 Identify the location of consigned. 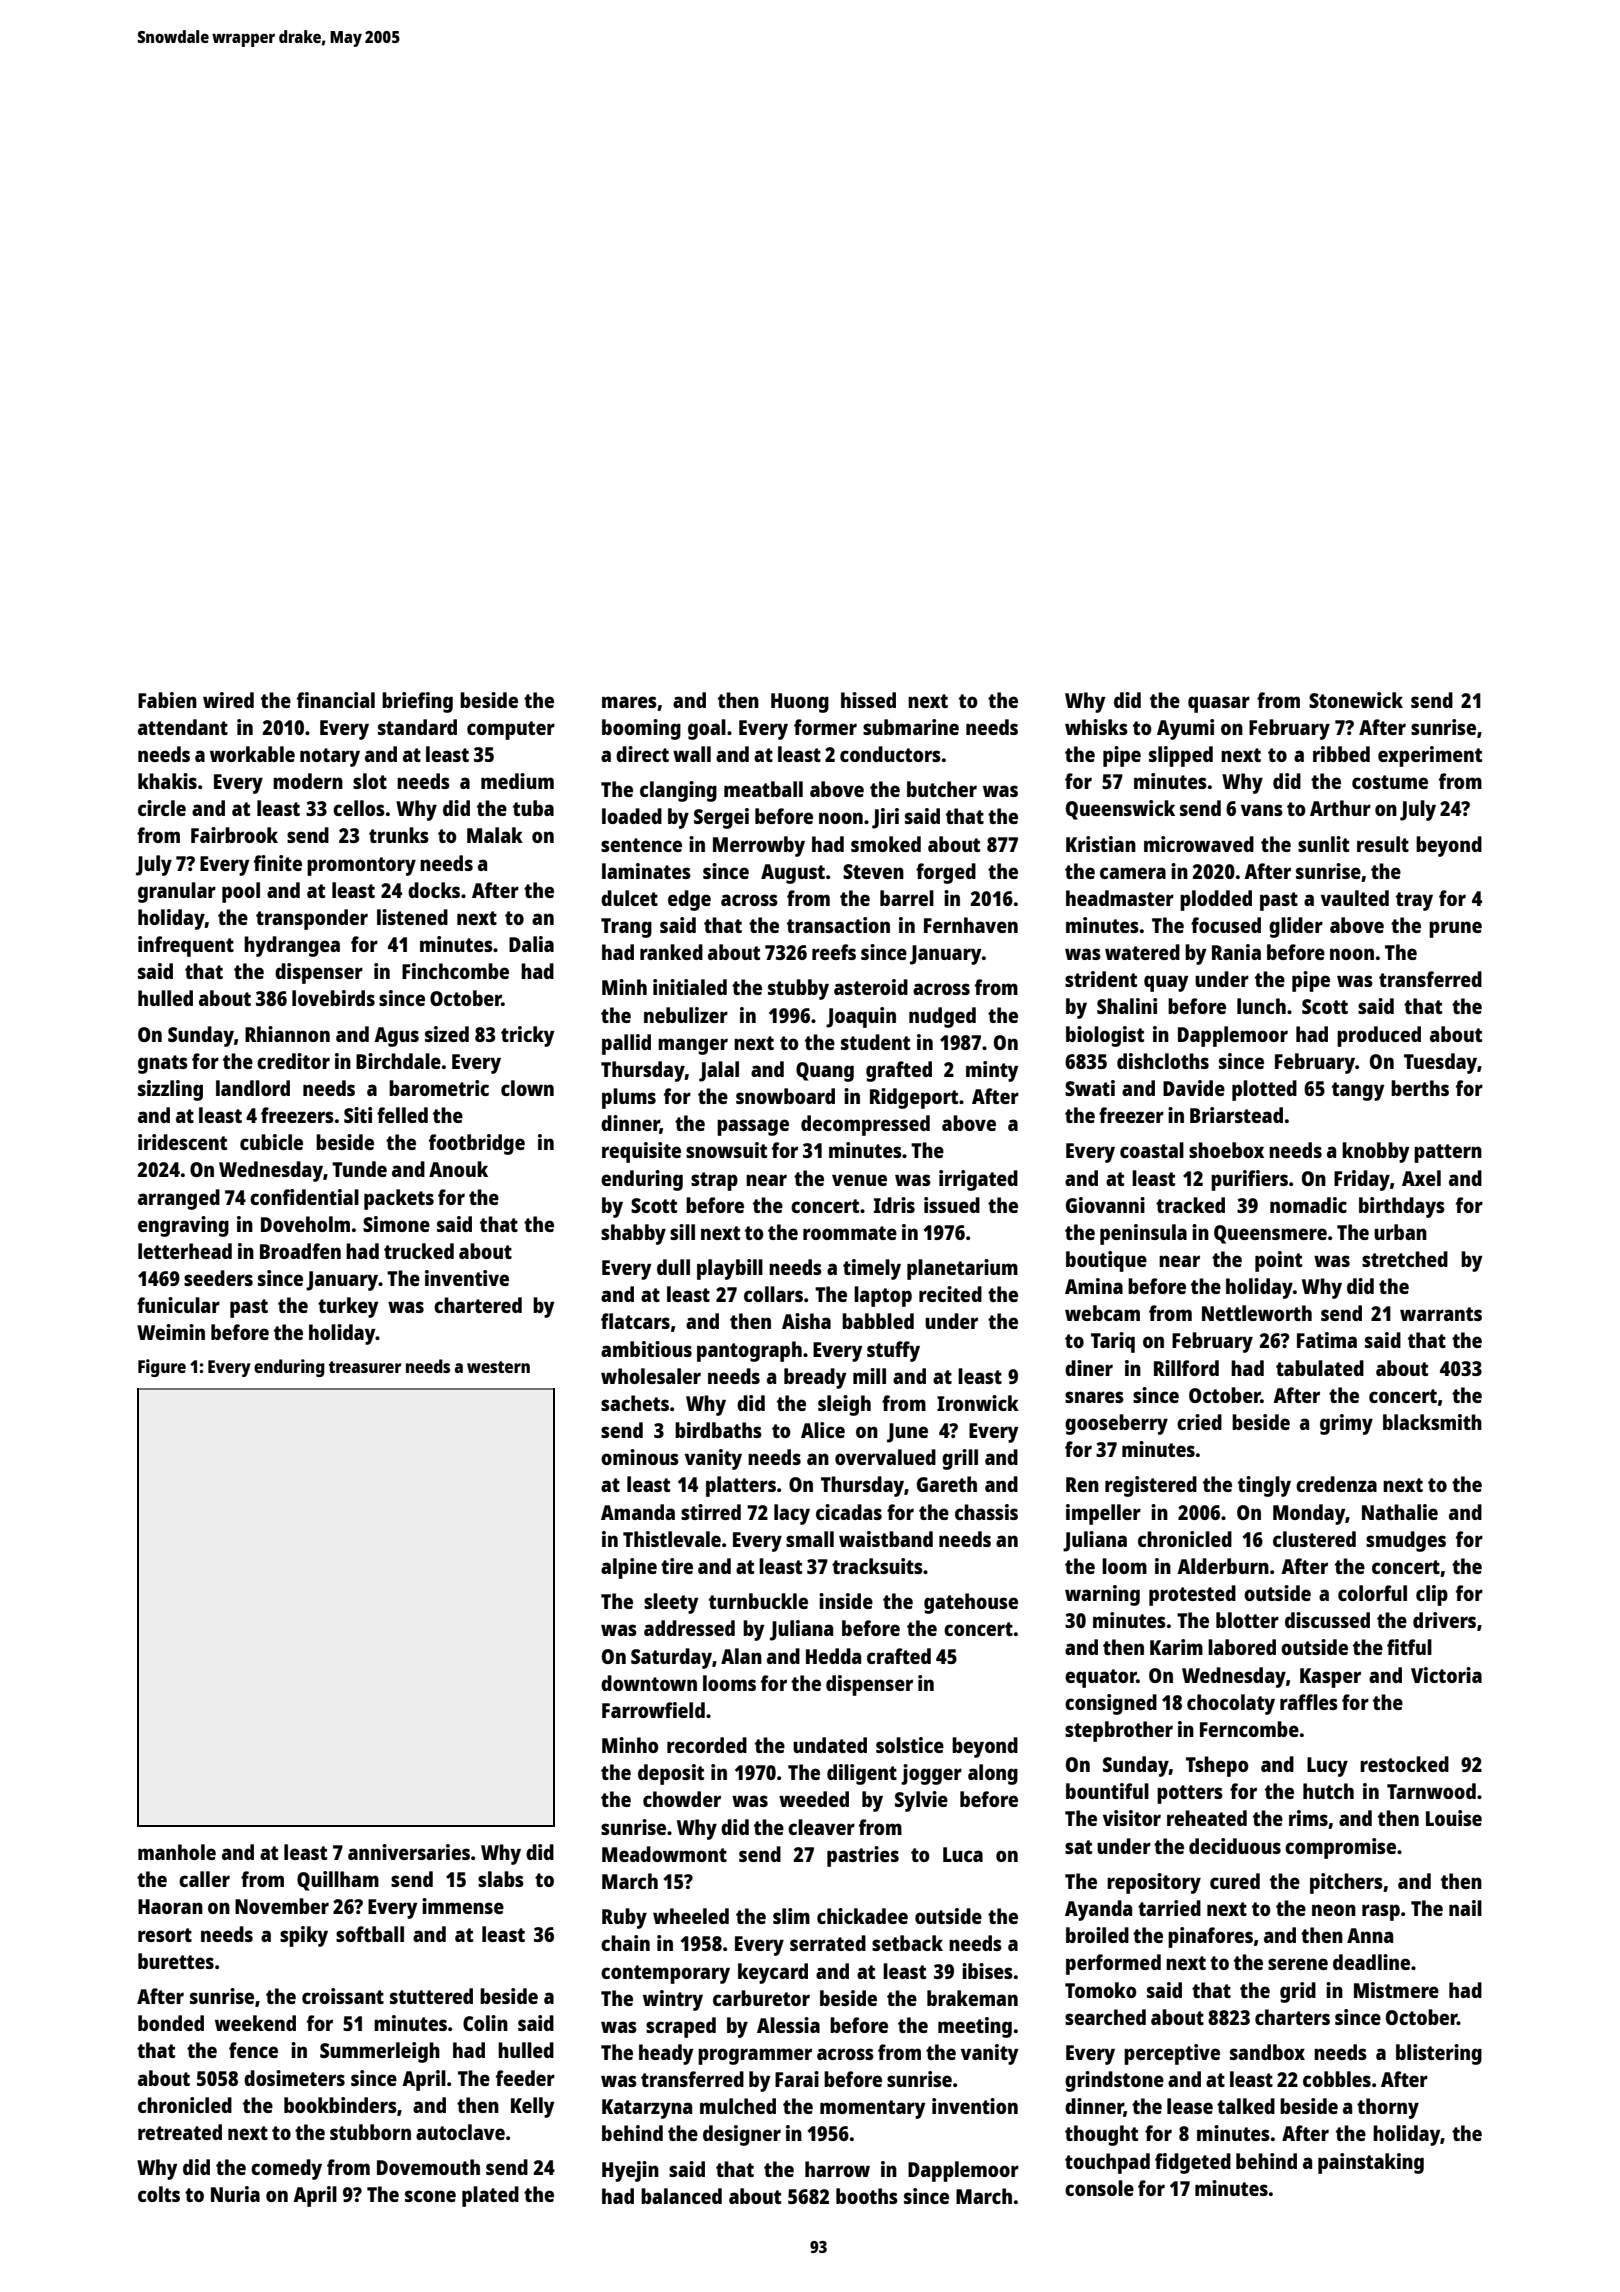
(1111, 1704).
